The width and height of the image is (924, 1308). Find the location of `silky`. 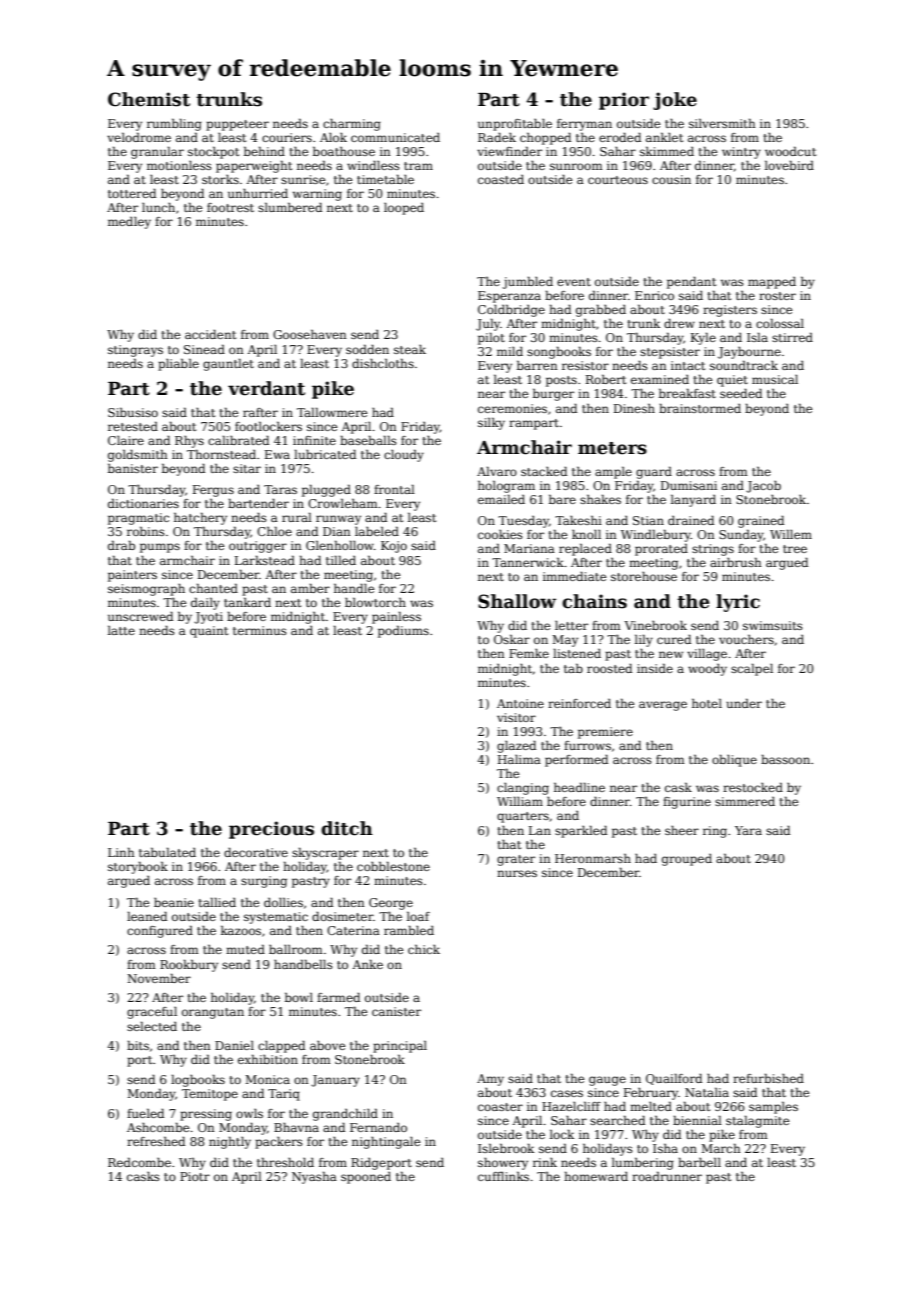

silky is located at coordinates (491, 424).
